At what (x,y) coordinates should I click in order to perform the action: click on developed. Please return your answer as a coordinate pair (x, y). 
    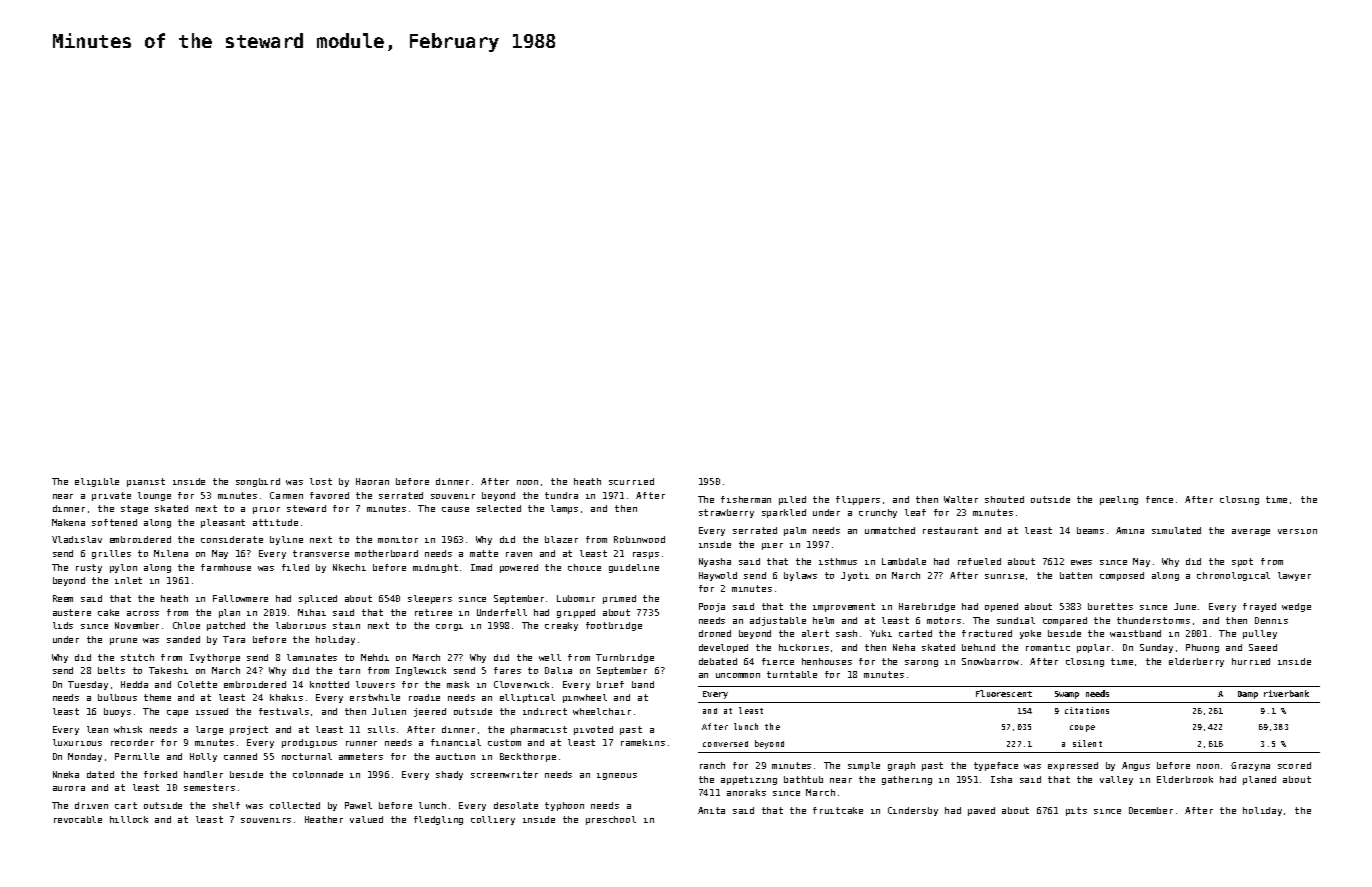
    Looking at the image, I should click on (723, 648).
